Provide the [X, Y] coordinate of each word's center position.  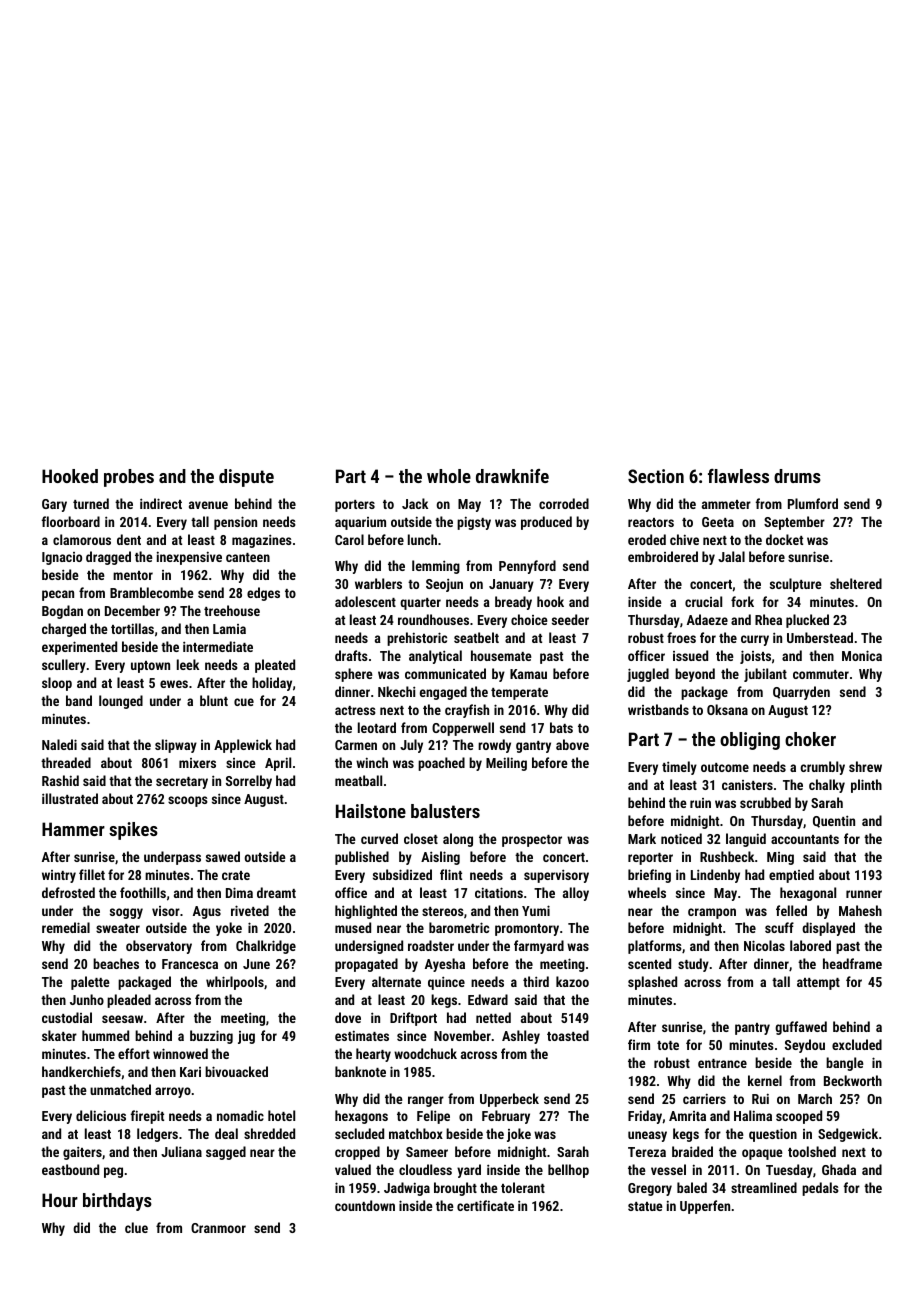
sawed [223, 856]
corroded [564, 503]
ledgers [157, 1135]
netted [493, 1017]
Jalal [731, 556]
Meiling [506, 764]
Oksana [727, 709]
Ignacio [62, 558]
